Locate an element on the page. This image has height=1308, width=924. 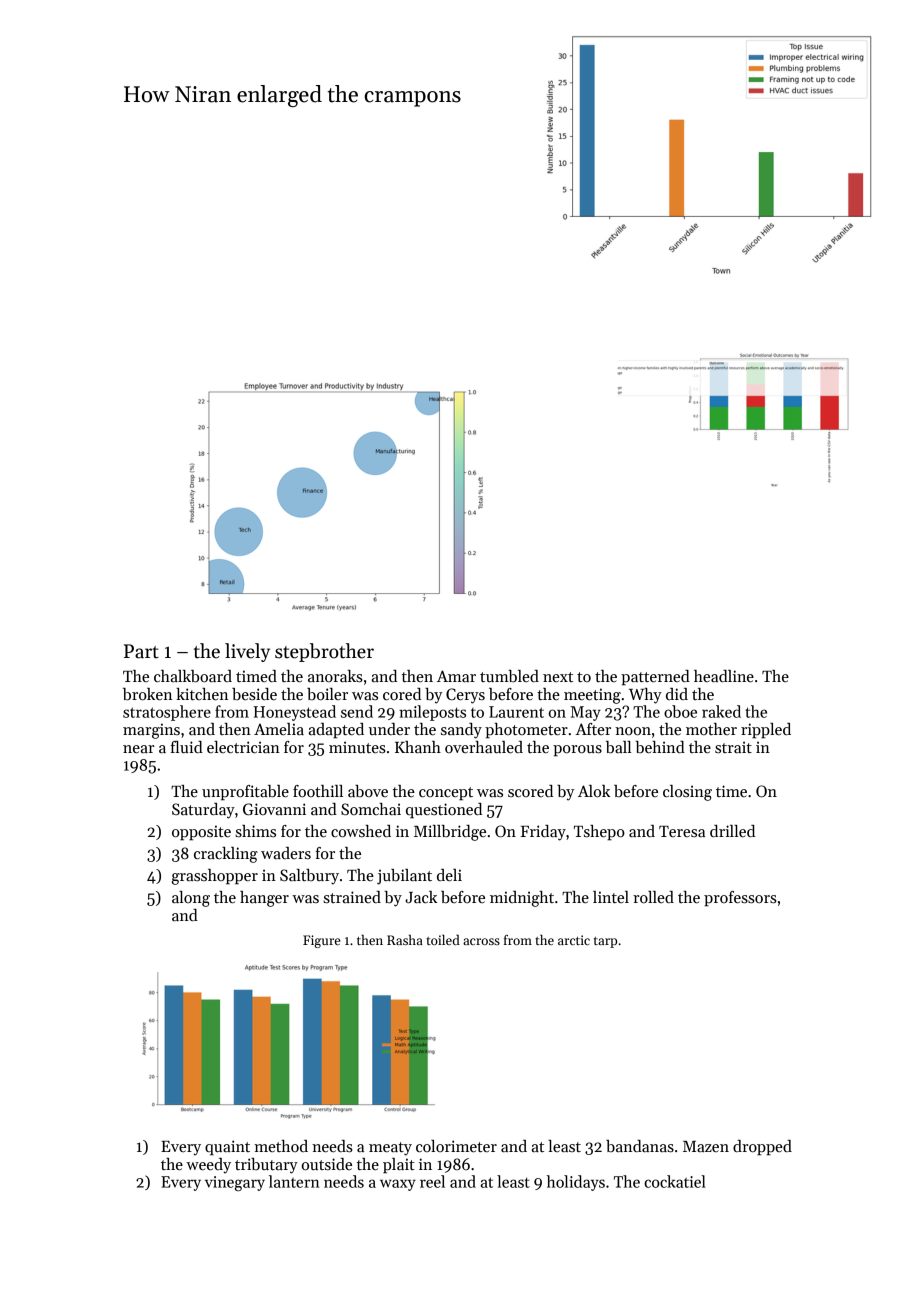
along is located at coordinates (191, 899).
